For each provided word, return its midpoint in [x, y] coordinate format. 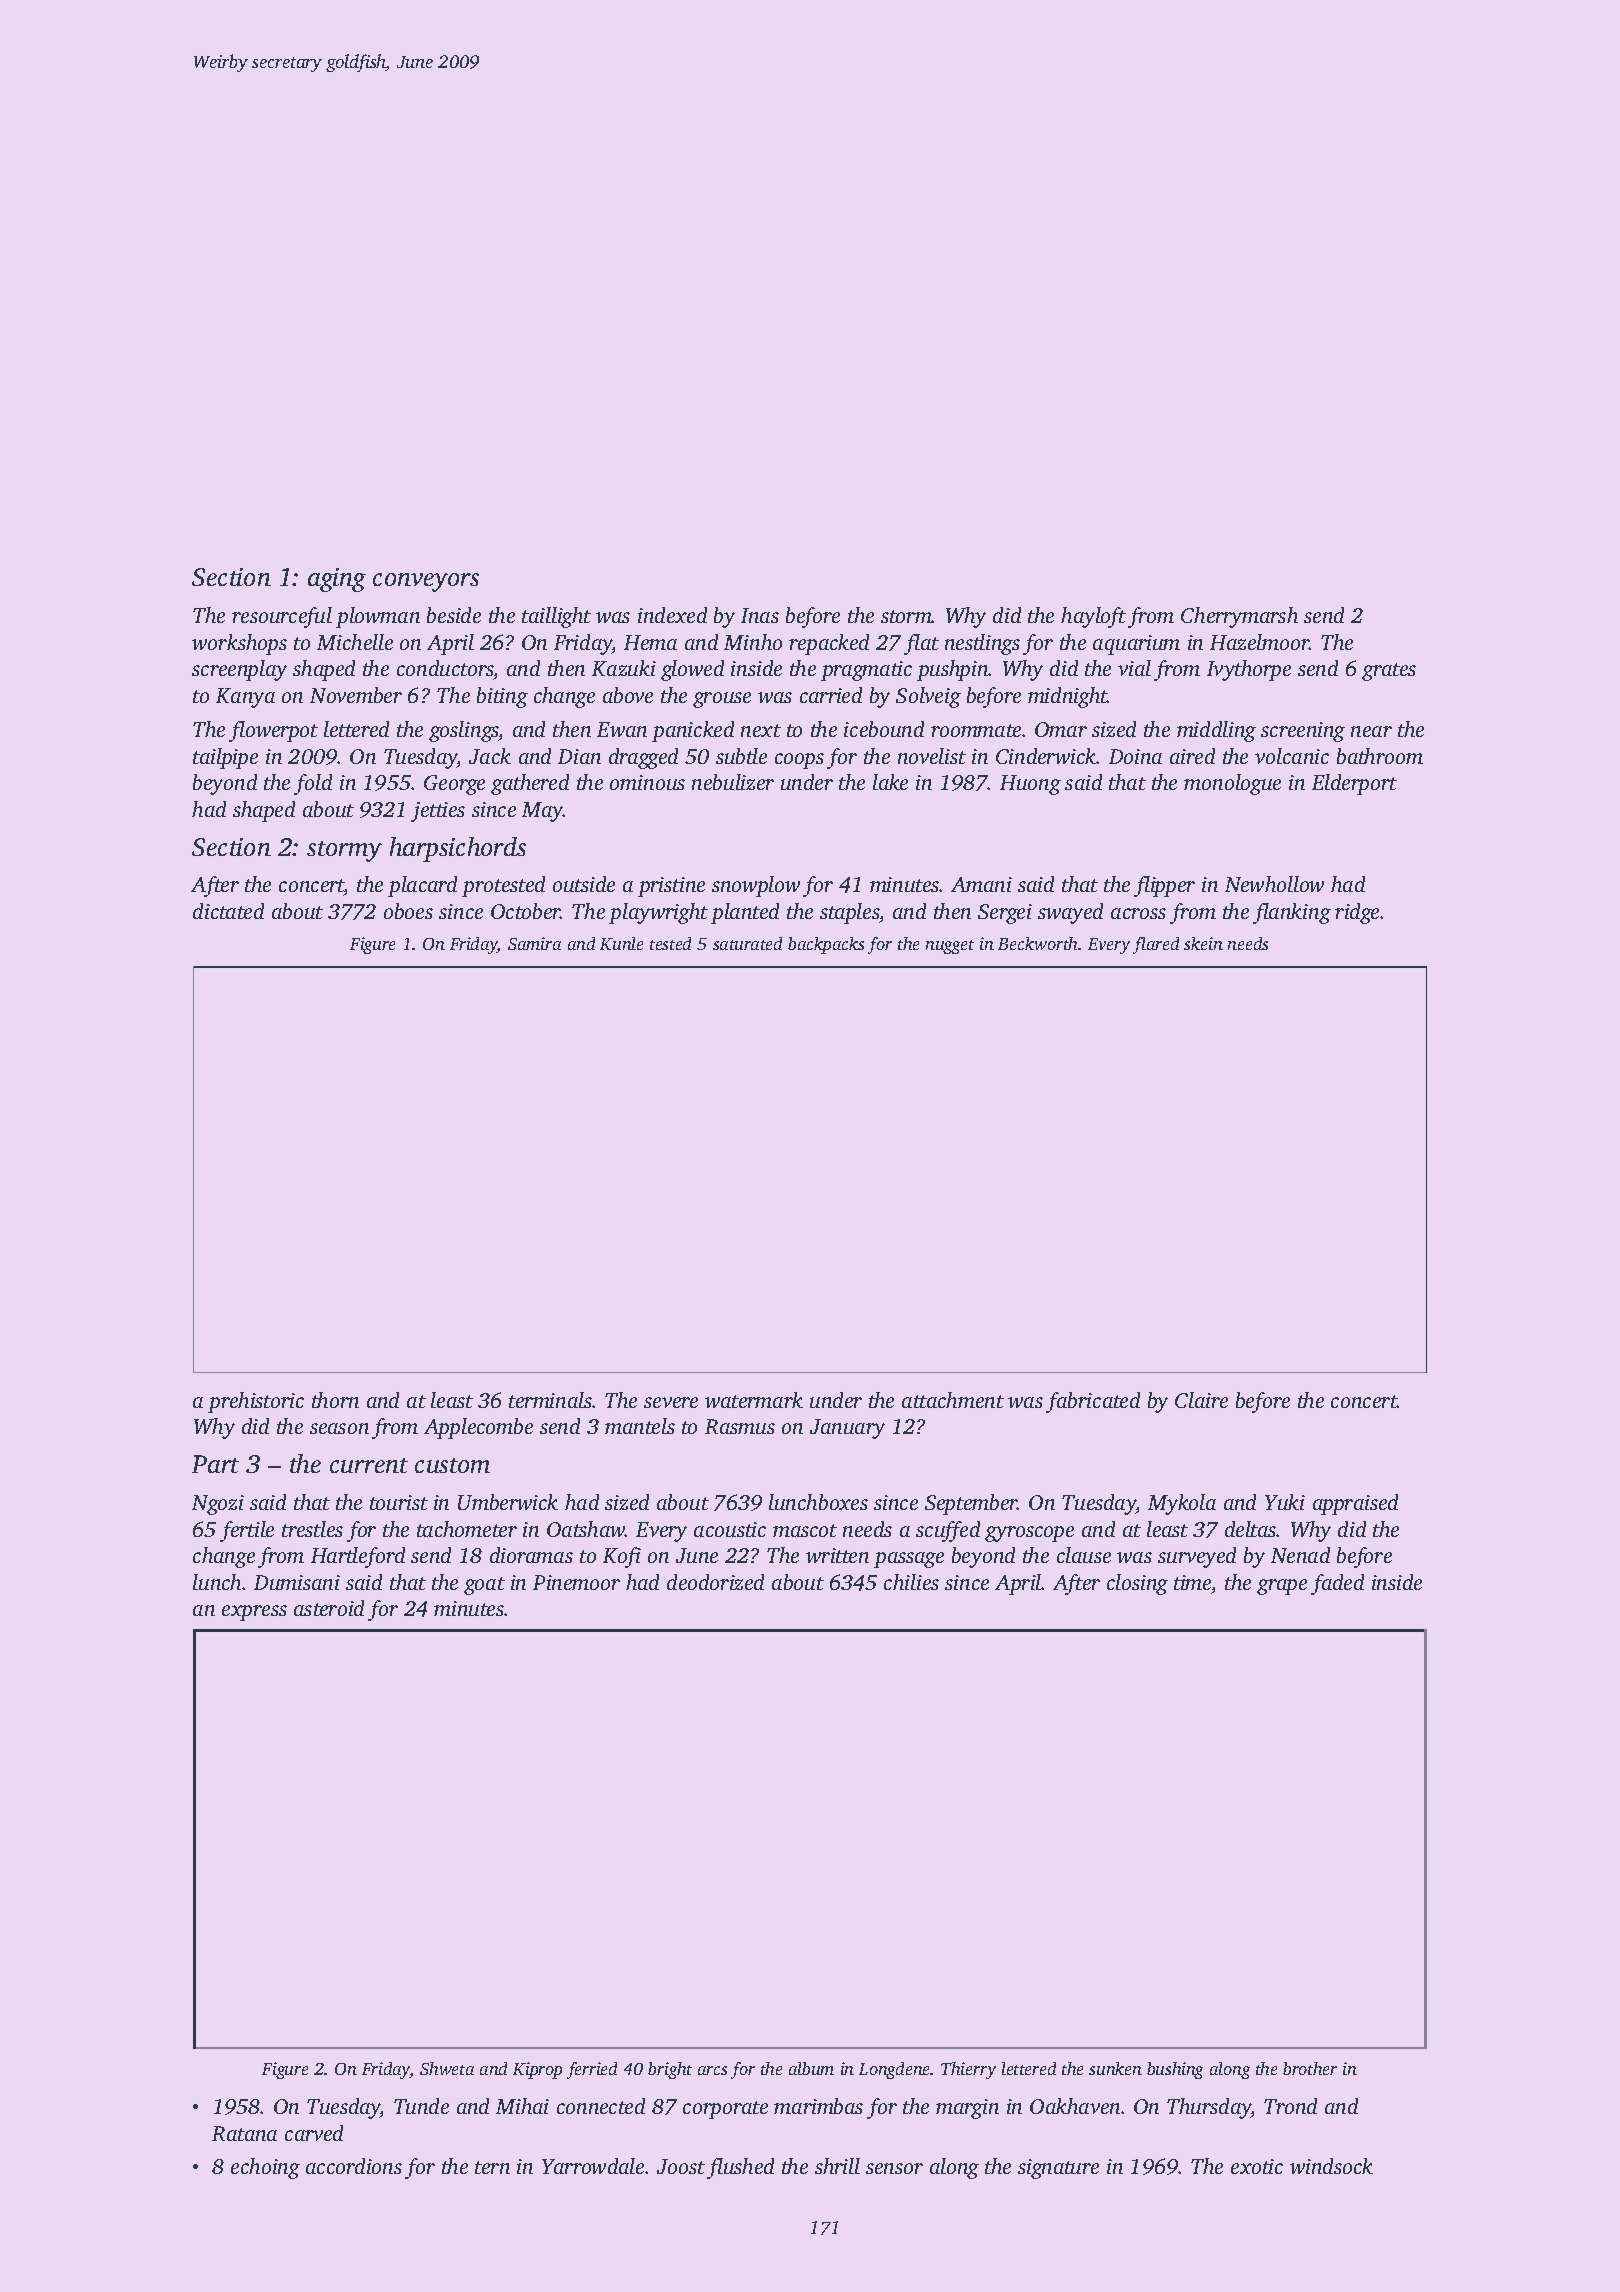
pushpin [953, 670]
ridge [1357, 913]
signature [1058, 2169]
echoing [265, 2168]
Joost [681, 2166]
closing [1137, 1584]
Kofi [622, 1557]
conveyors [426, 582]
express [254, 1613]
